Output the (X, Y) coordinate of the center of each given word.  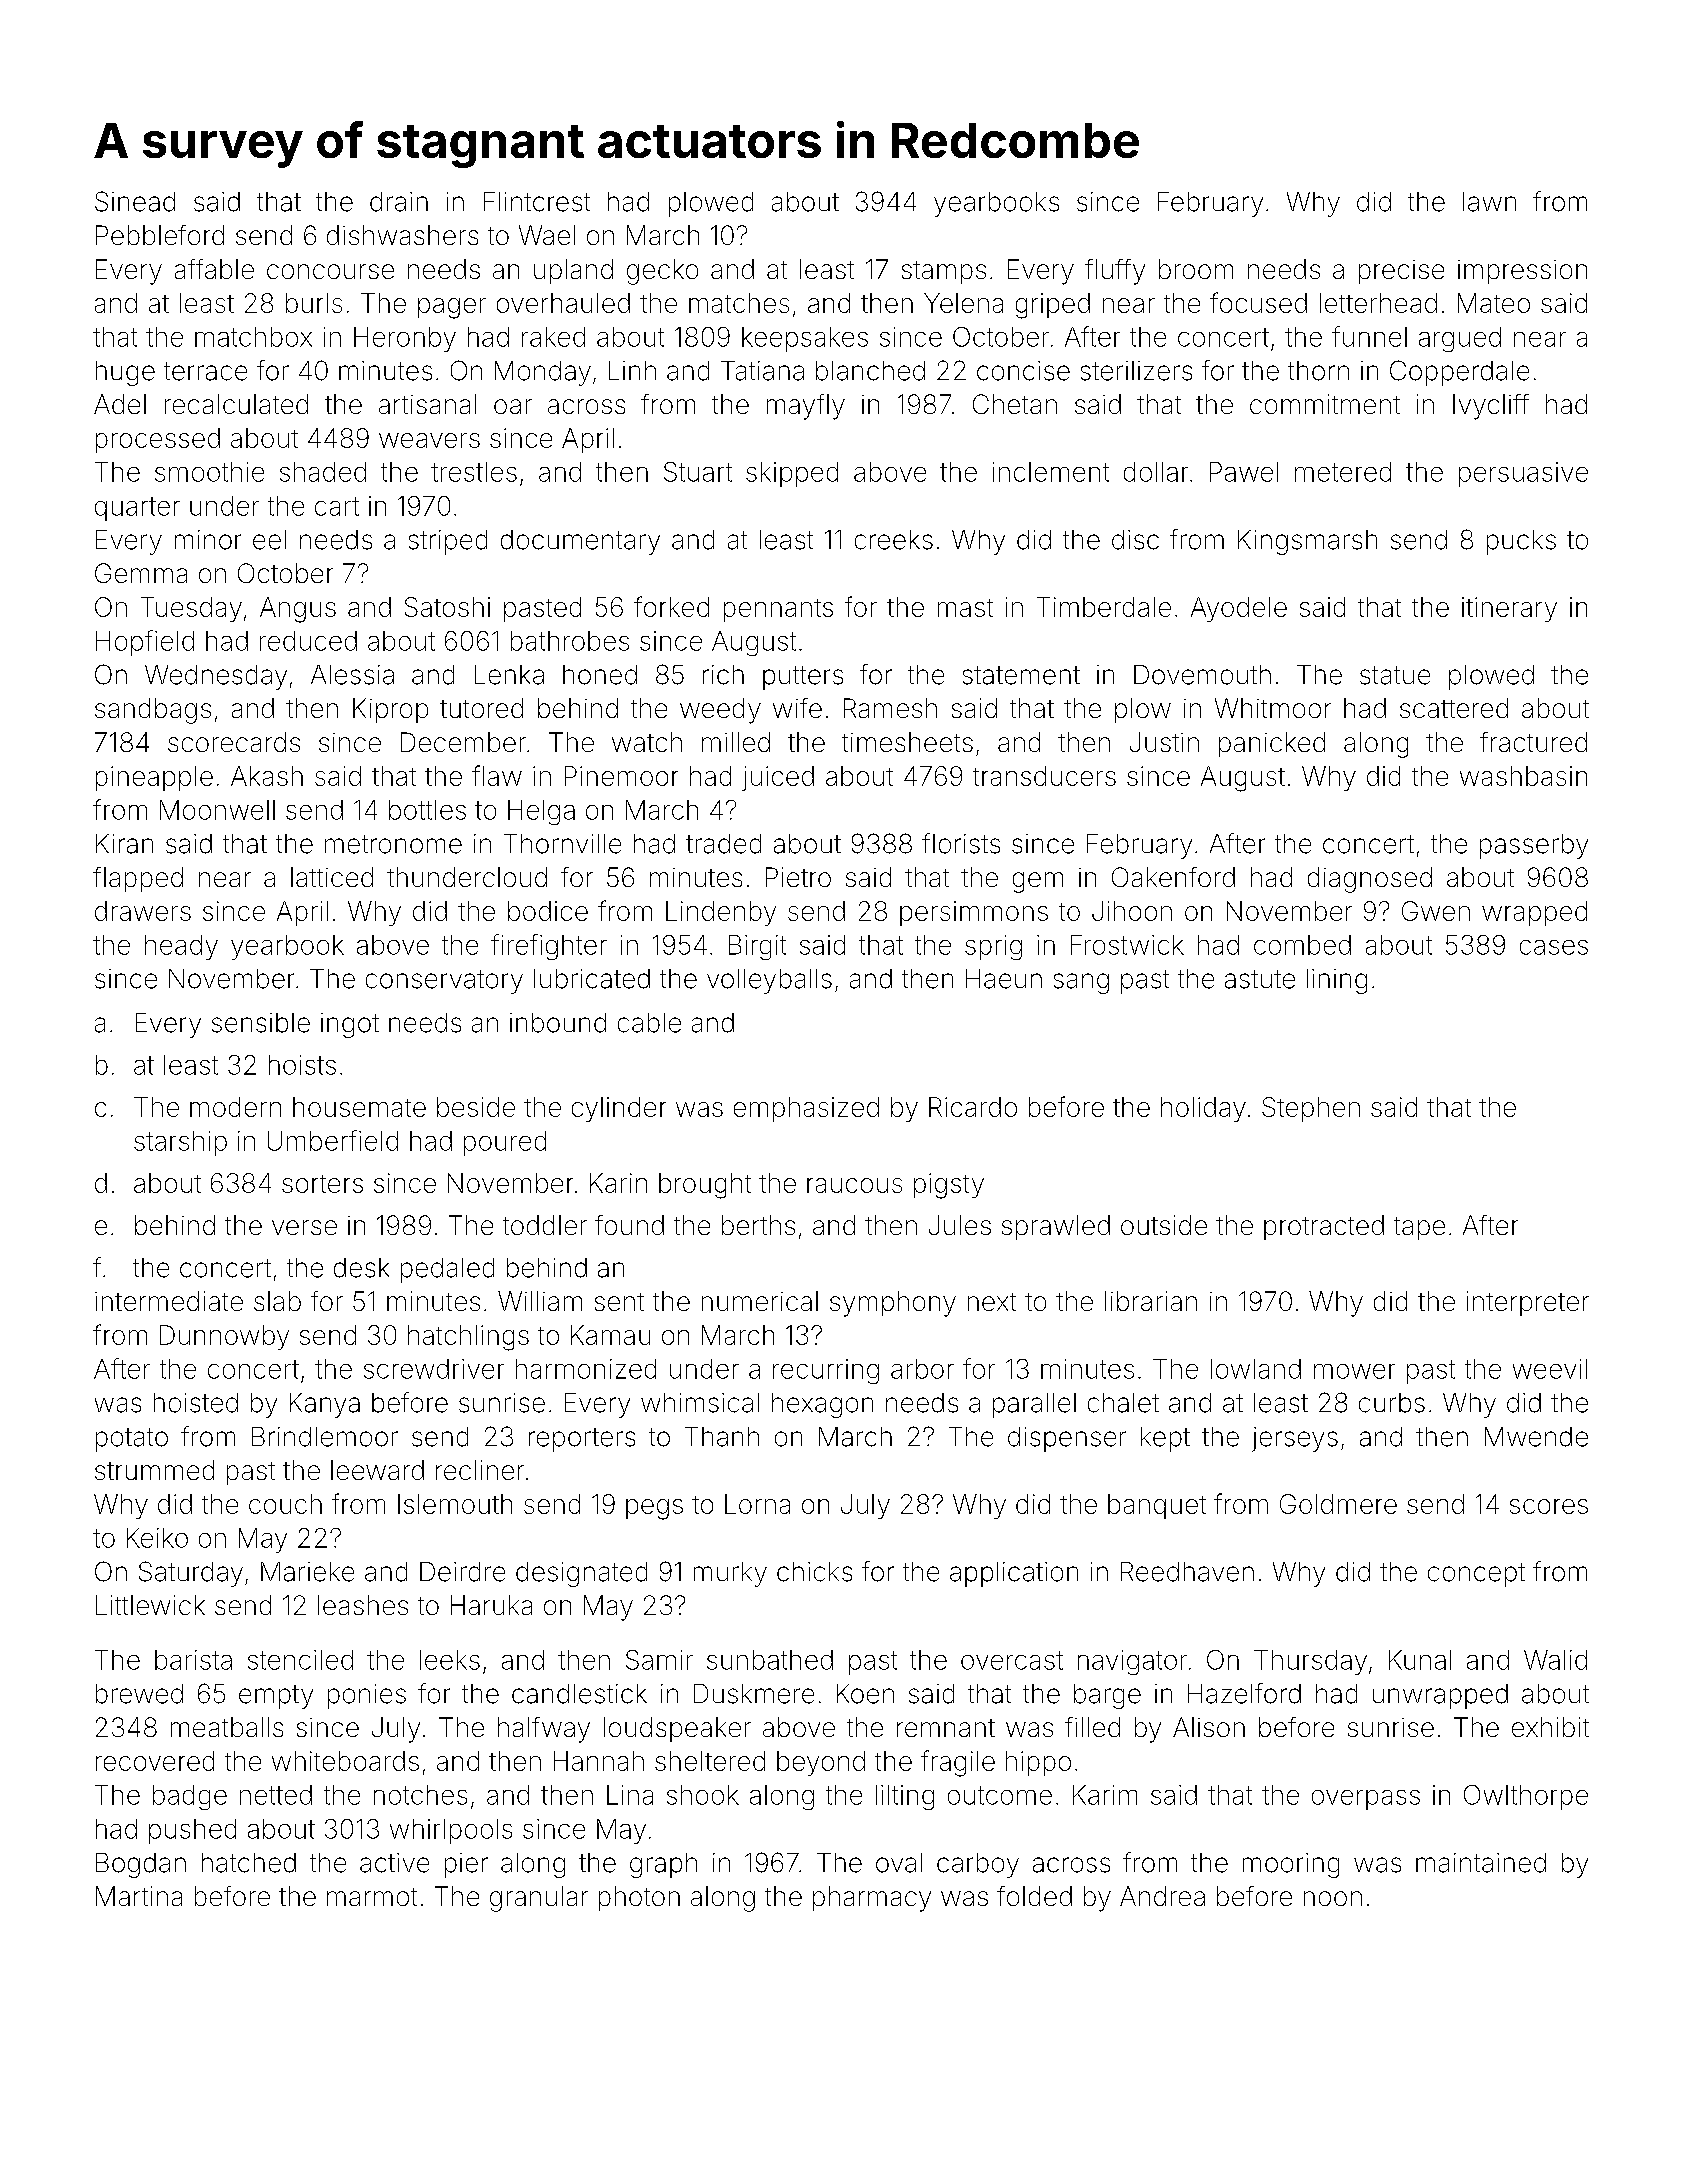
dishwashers (402, 235)
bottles (427, 810)
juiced (778, 778)
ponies (367, 1696)
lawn (1489, 202)
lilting (905, 1797)
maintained (1481, 1863)
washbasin (1523, 776)
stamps (944, 272)
